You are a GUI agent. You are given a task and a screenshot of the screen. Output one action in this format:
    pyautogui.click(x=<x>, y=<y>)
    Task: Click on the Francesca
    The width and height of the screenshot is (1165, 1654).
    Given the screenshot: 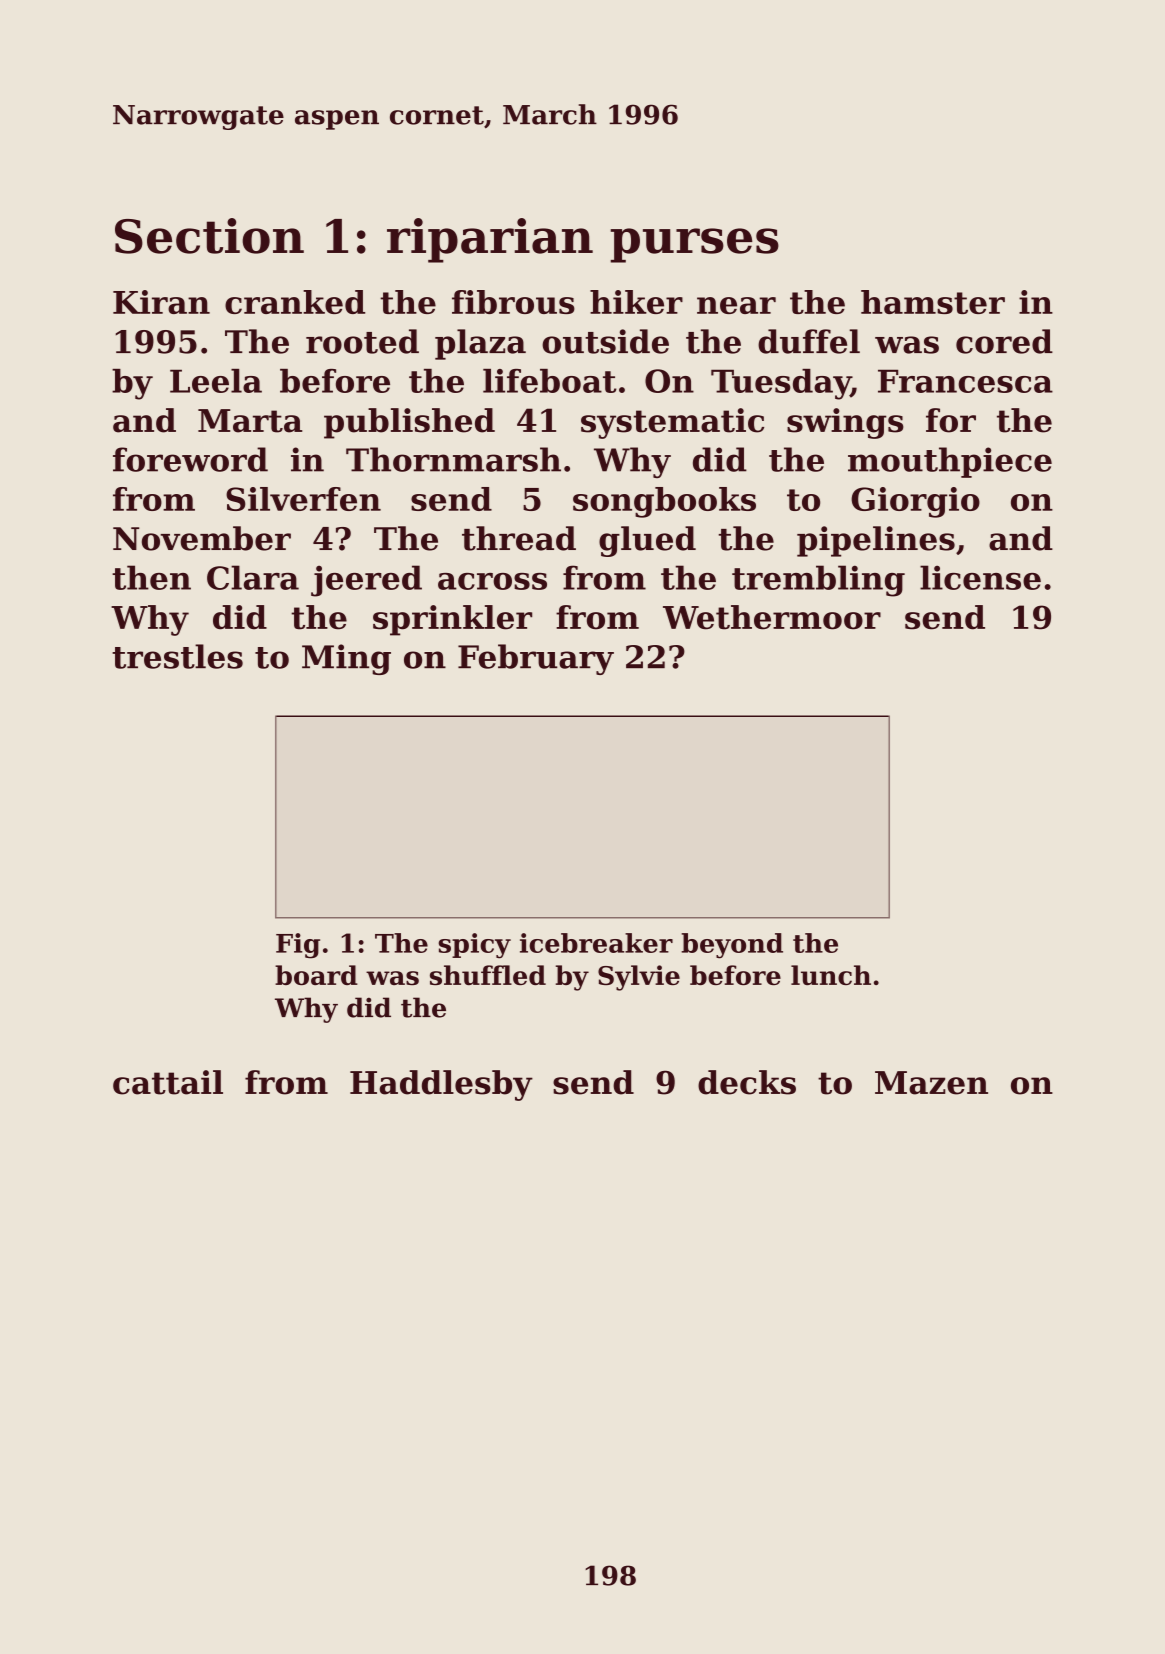 What is the action you would take?
    pyautogui.click(x=965, y=381)
